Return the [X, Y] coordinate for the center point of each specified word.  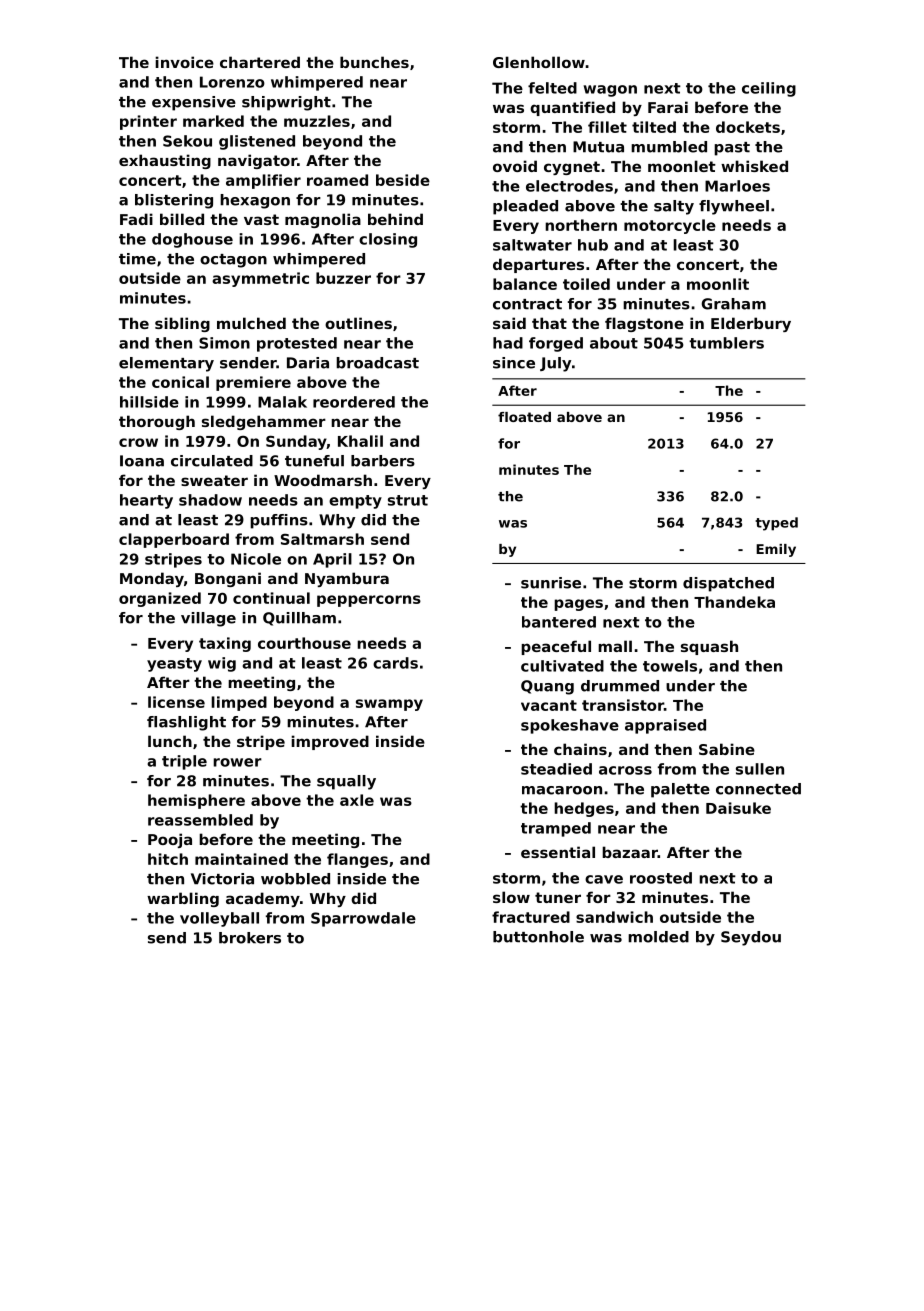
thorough [157, 422]
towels [670, 666]
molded [658, 937]
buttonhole [538, 937]
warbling [183, 899]
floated [524, 417]
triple [184, 762]
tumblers [726, 343]
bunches [374, 62]
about [614, 343]
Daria [308, 363]
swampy [389, 705]
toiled [586, 284]
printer [148, 122]
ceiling [769, 89]
